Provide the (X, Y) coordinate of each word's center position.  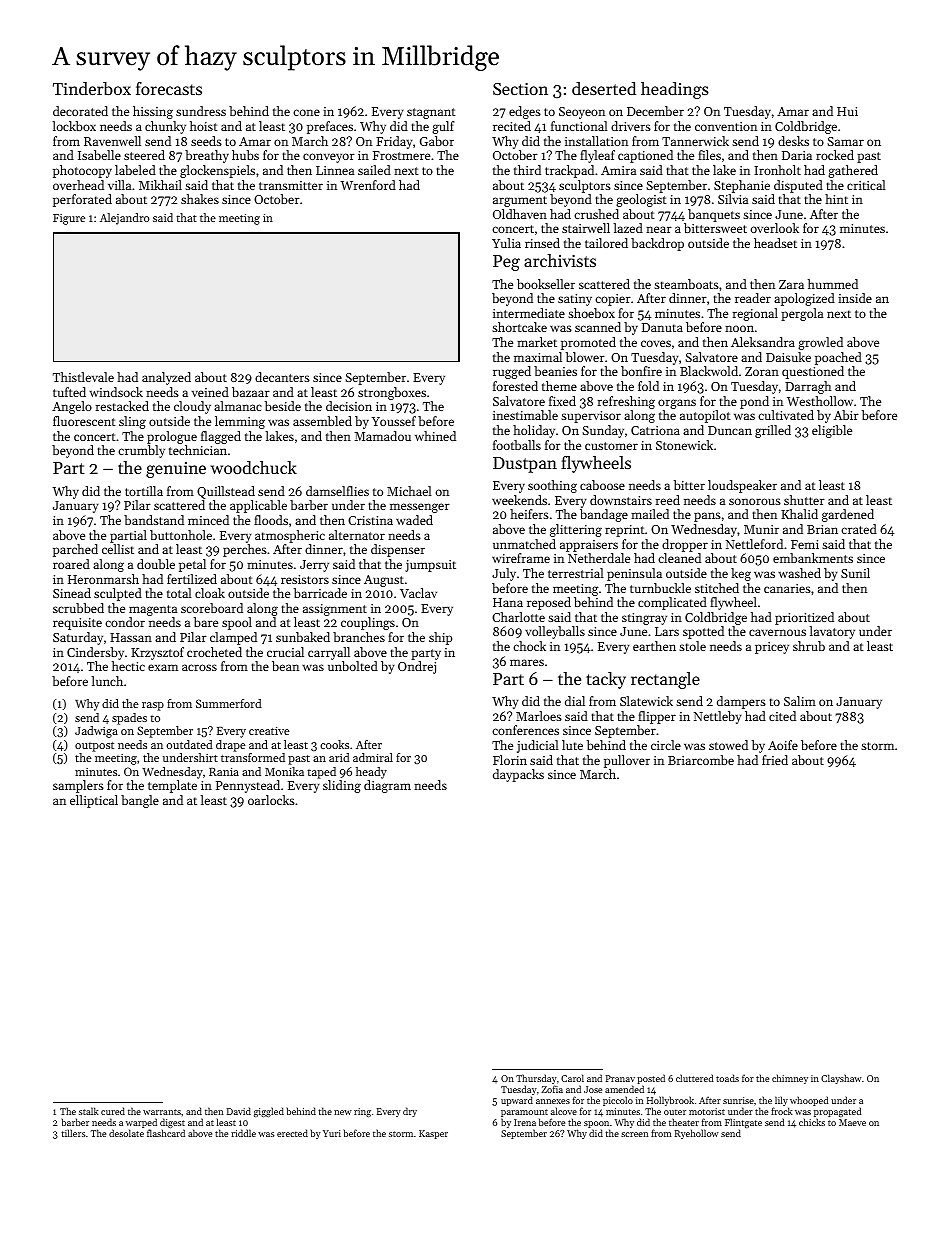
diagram (387, 786)
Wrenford (368, 185)
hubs (245, 155)
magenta (153, 610)
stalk (89, 1111)
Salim (800, 701)
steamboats (686, 284)
